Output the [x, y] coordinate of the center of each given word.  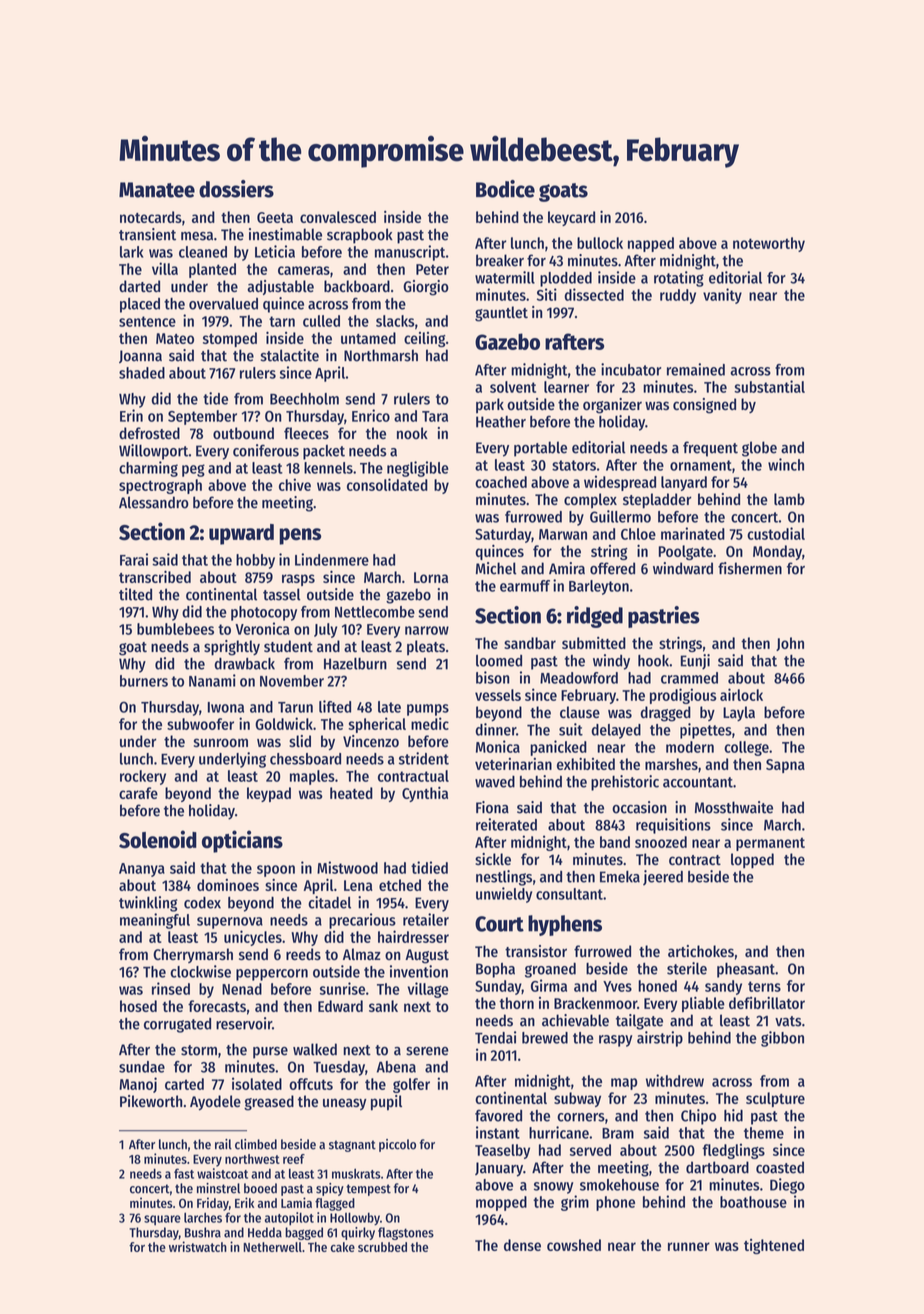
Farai [134, 559]
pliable [703, 1004]
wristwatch [198, 1246]
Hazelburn [355, 663]
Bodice [505, 189]
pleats [426, 647]
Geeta [275, 217]
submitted [594, 643]
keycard [571, 218]
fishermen [750, 568]
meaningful [155, 921]
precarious [362, 921]
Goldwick [284, 723]
